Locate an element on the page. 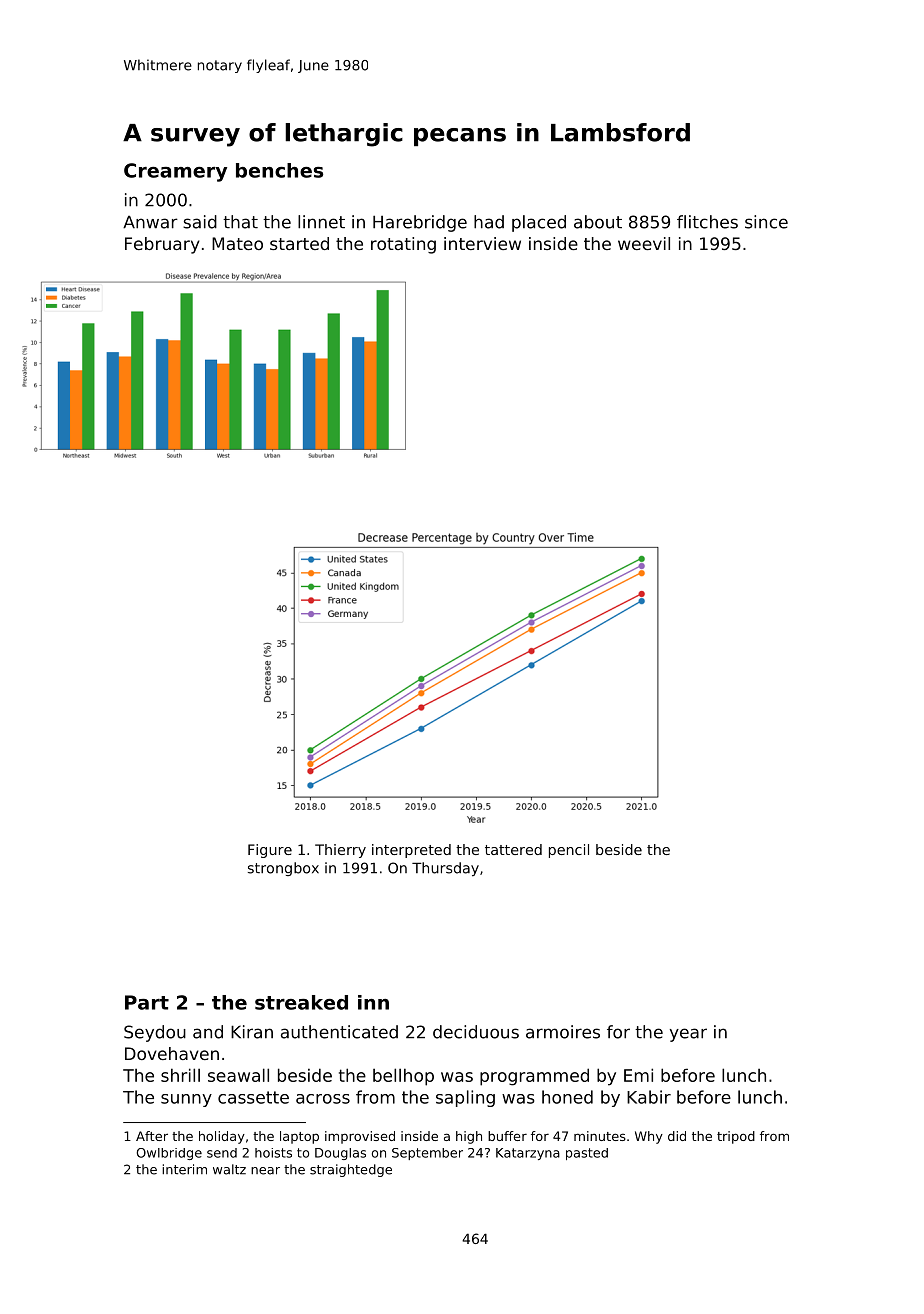  Katarzyna is located at coordinates (528, 1154).
